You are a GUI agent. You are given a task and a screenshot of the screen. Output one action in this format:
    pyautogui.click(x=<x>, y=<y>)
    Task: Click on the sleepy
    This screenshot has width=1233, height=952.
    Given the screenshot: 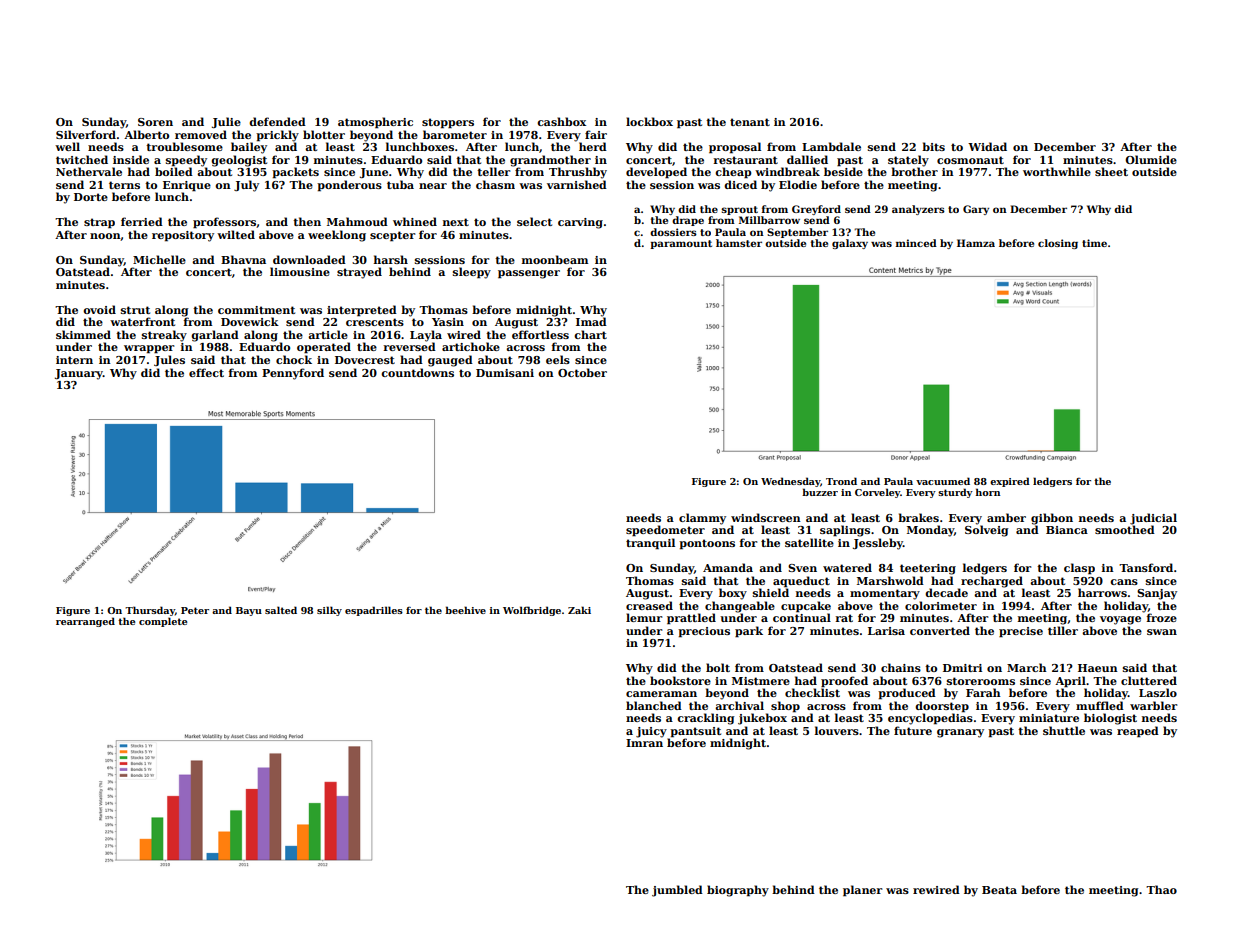 What is the action you would take?
    pyautogui.click(x=472, y=273)
